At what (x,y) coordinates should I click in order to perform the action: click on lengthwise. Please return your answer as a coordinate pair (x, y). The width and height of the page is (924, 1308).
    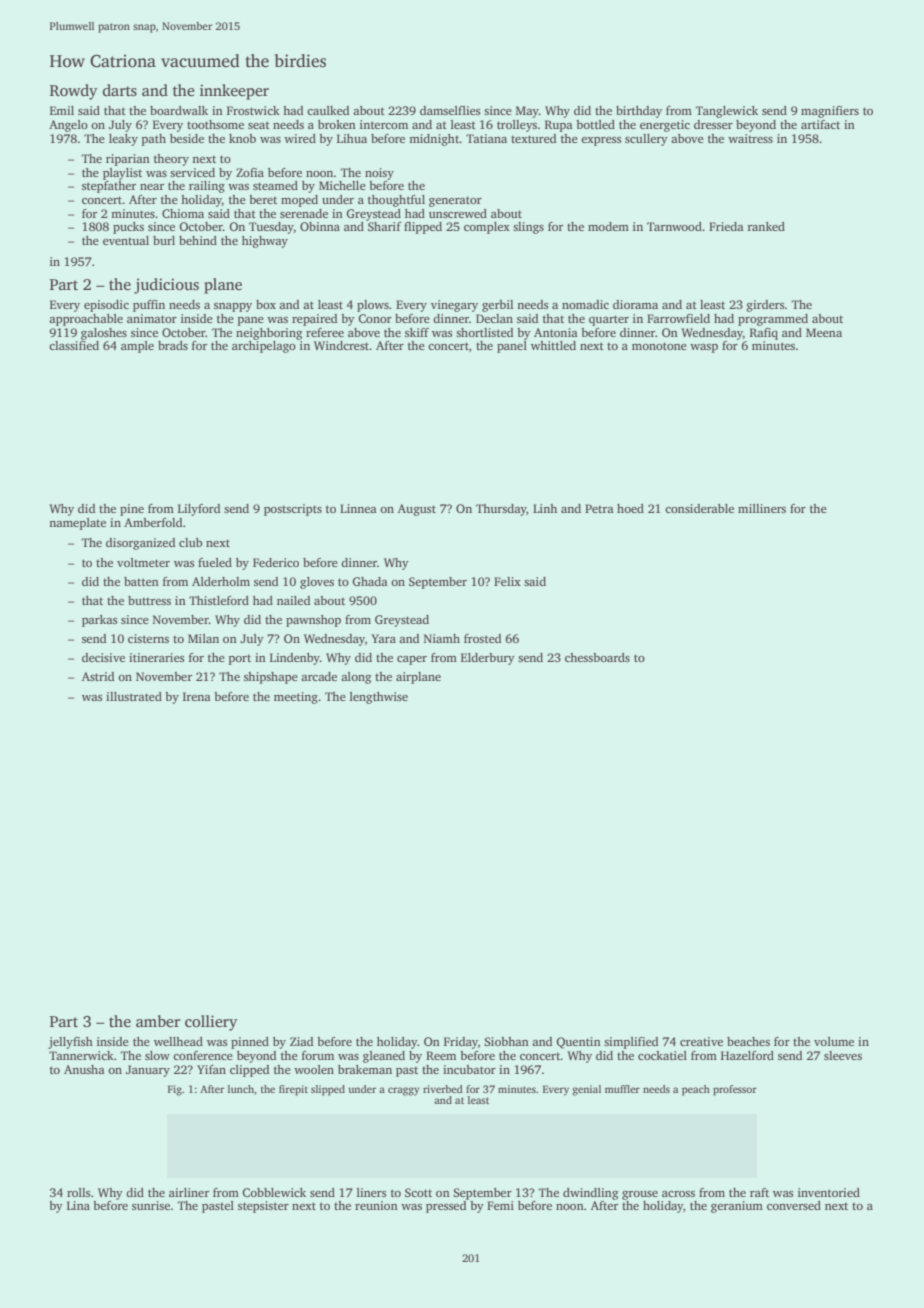
    Looking at the image, I should click on (379, 698).
